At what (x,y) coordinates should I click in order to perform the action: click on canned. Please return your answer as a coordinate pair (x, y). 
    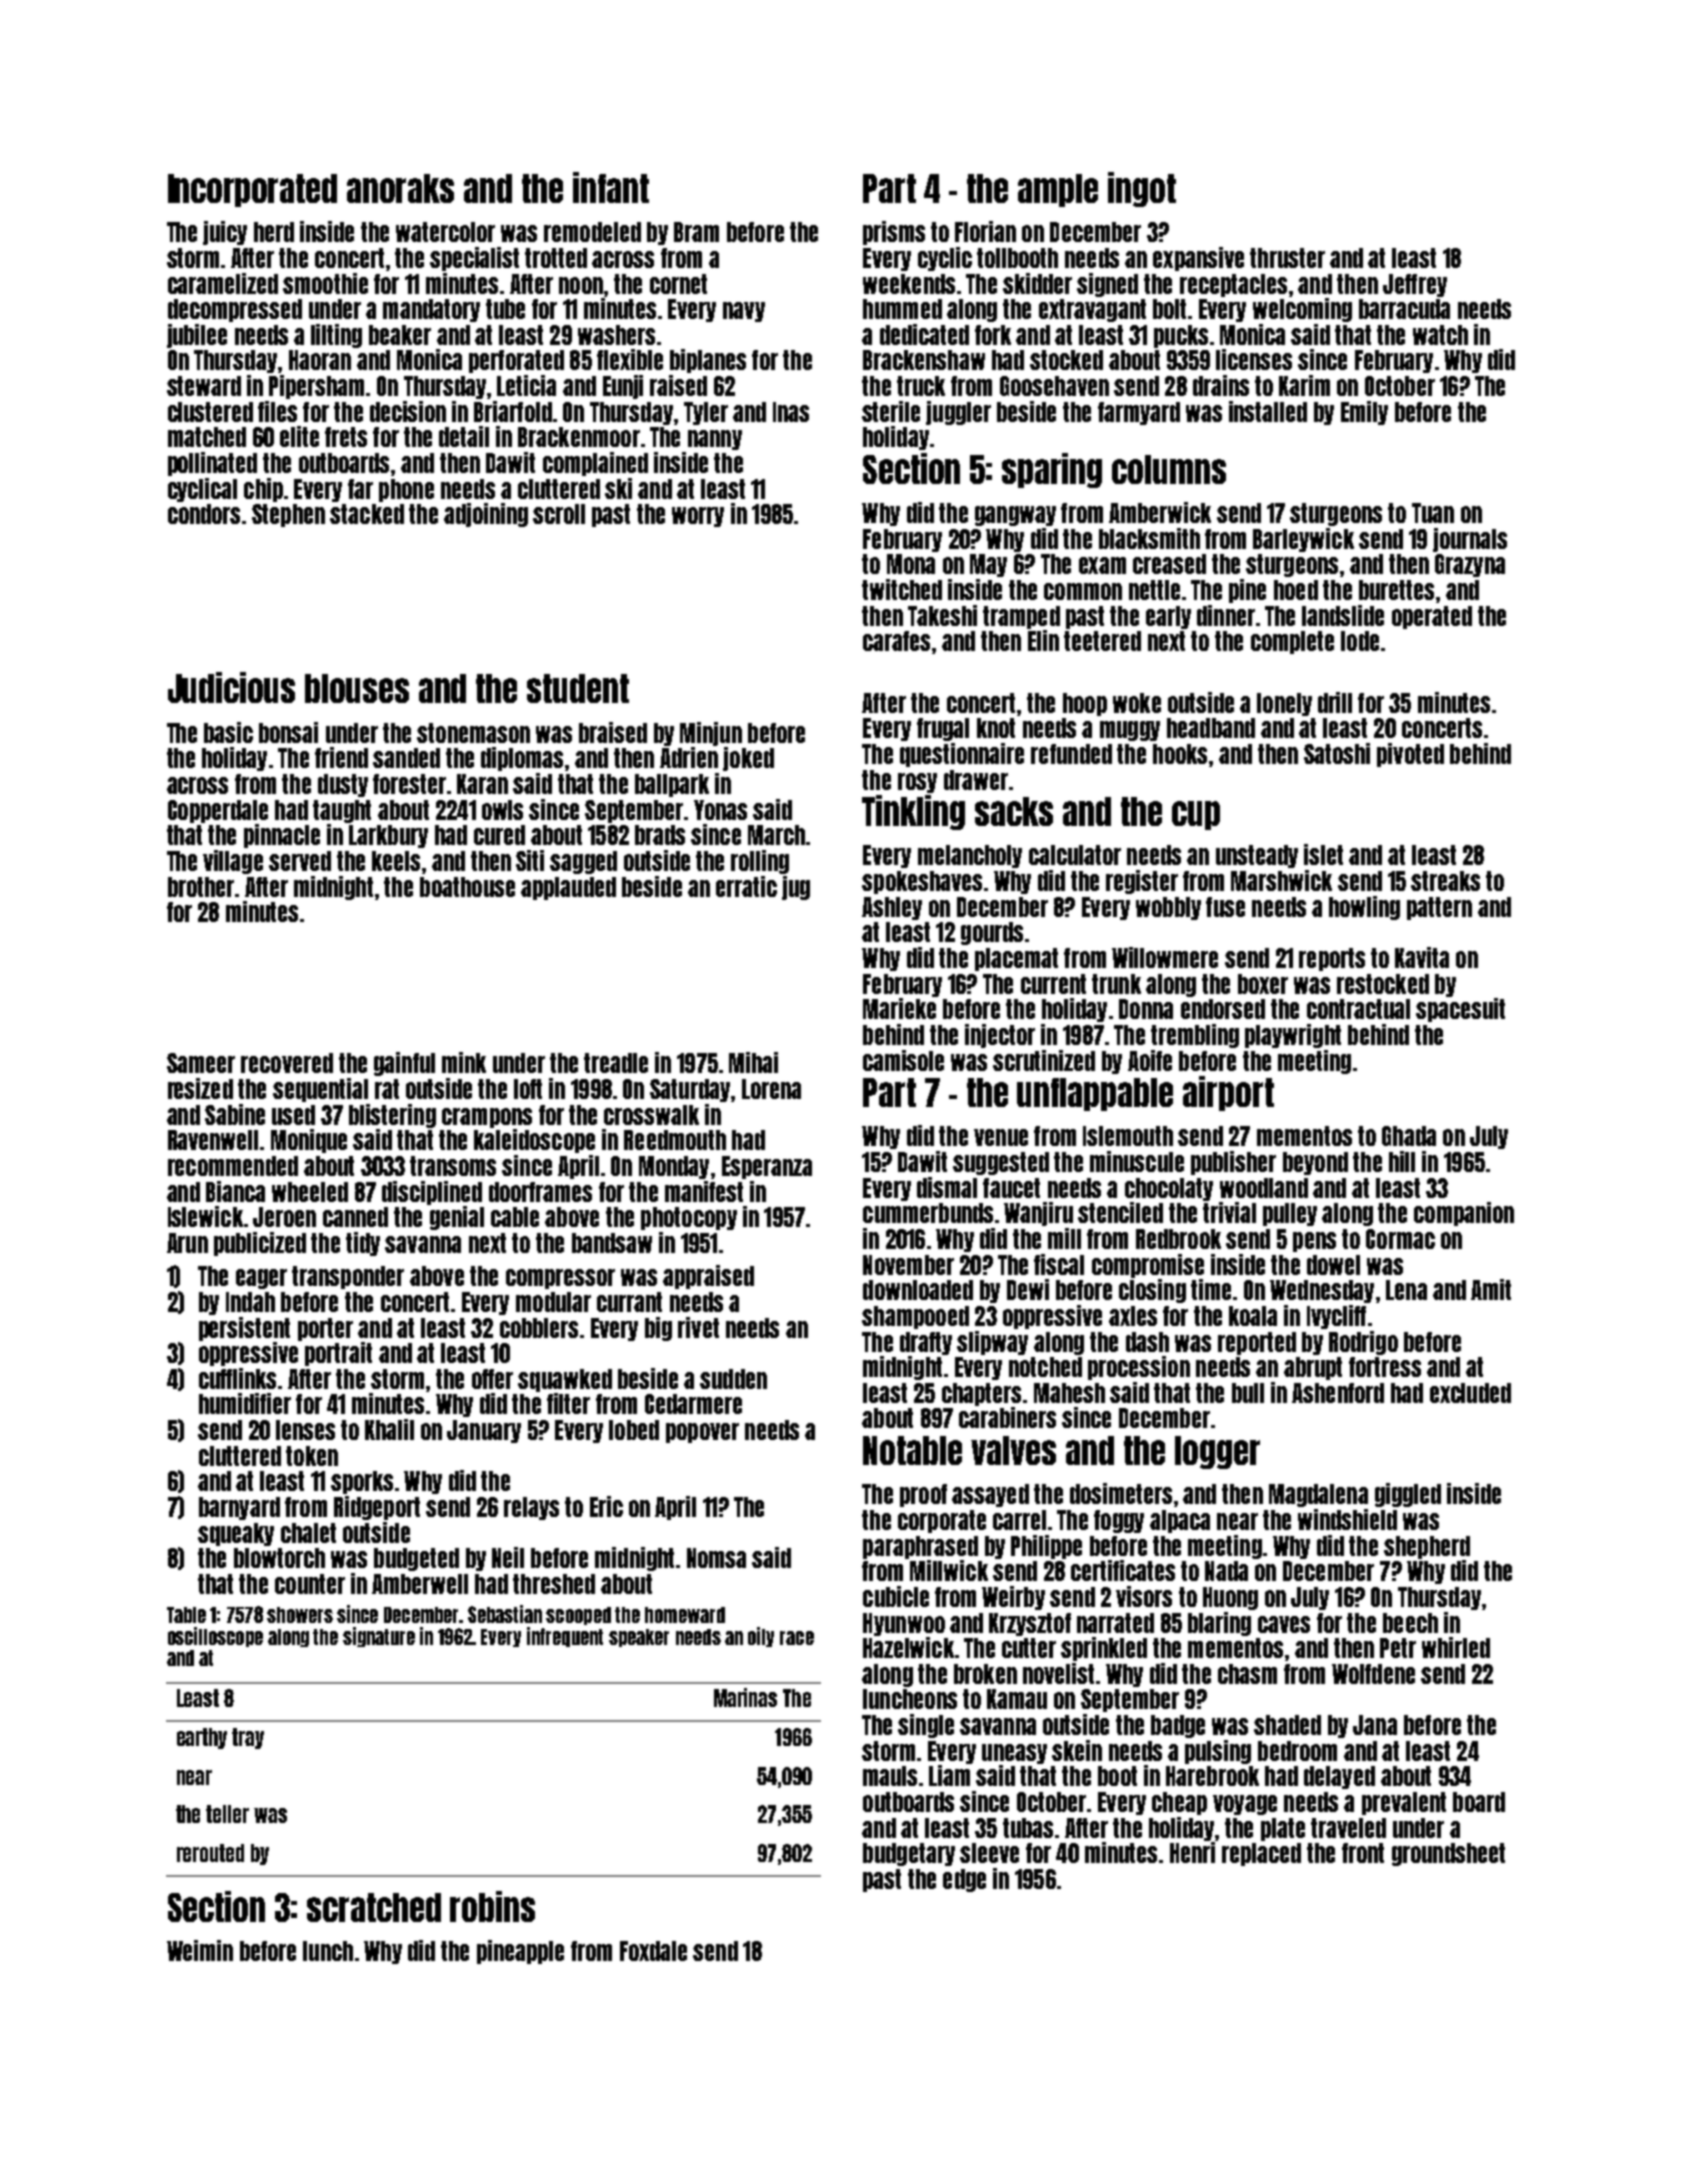
    Looking at the image, I should click on (355, 1217).
